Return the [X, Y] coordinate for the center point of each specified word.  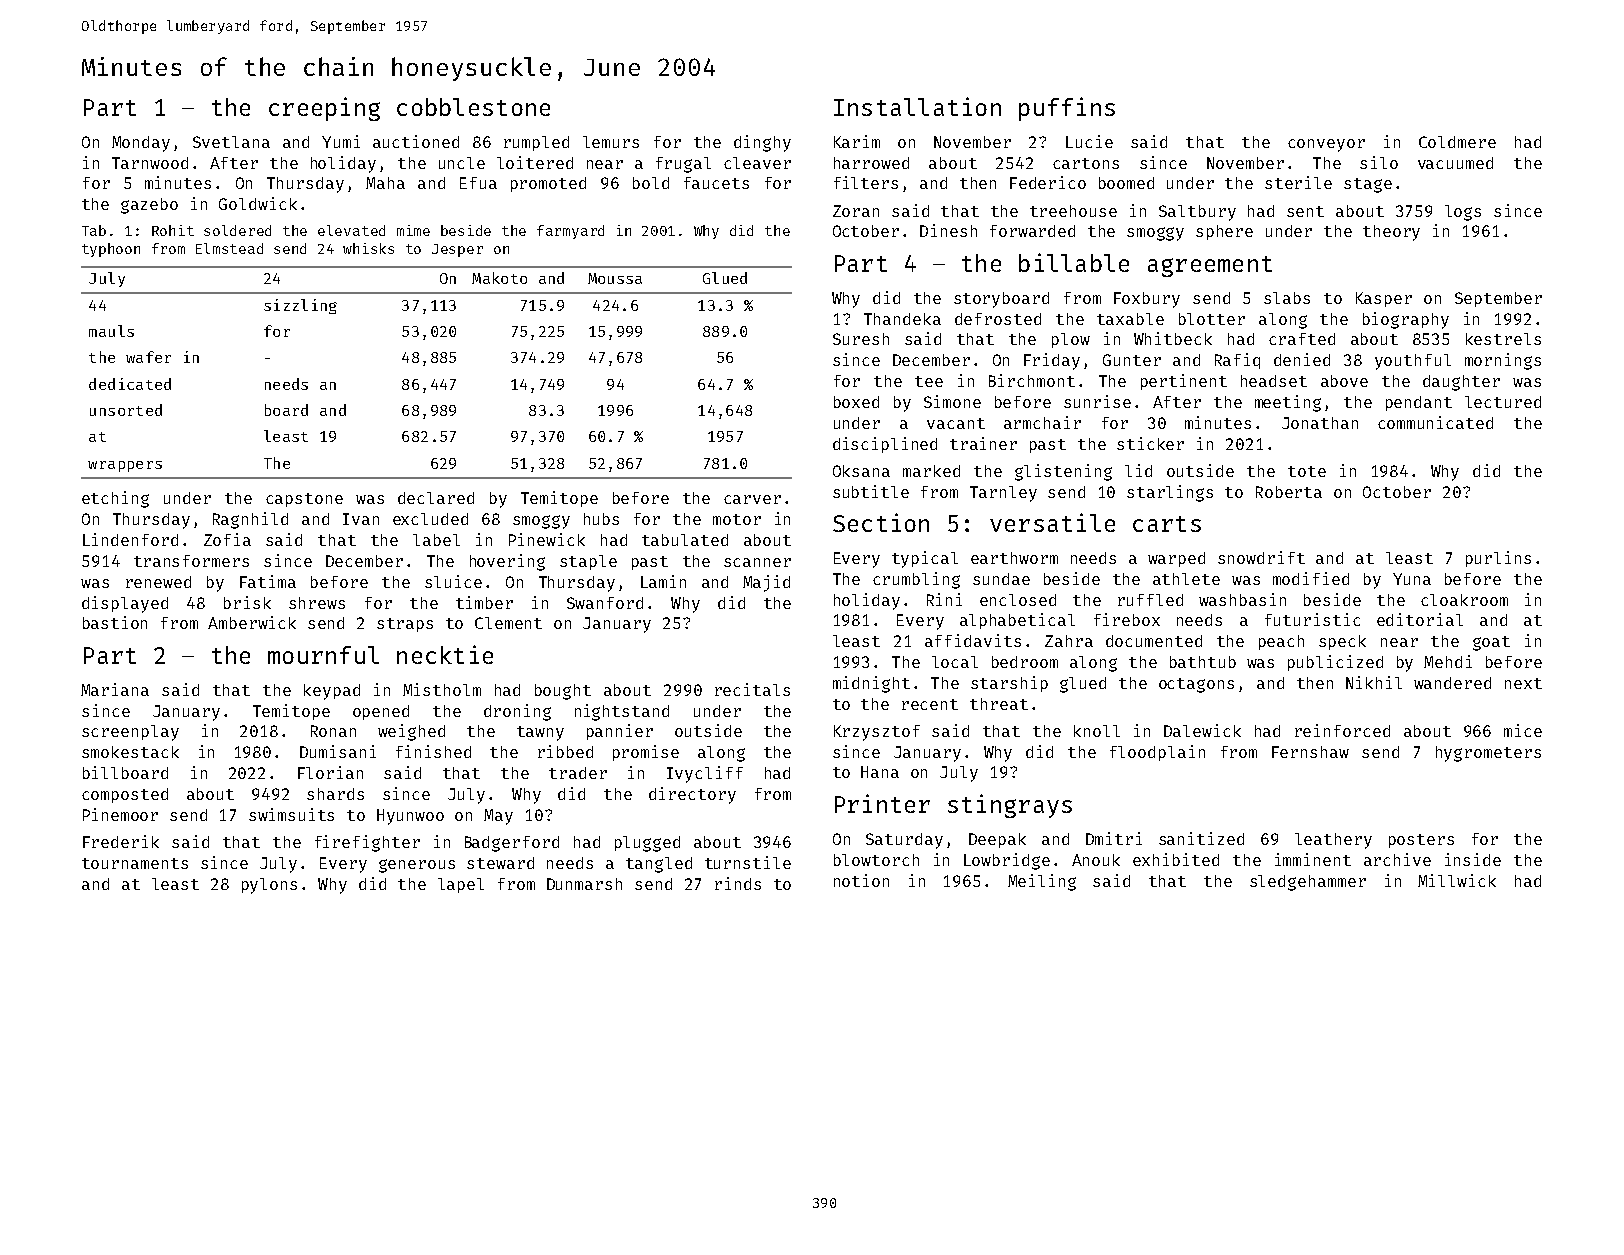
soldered [237, 230]
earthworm [1014, 558]
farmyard [570, 232]
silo [1379, 162]
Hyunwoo [410, 817]
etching [115, 499]
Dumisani [338, 751]
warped [1176, 559]
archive [1397, 859]
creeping [324, 109]
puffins [1067, 109]
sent [1305, 211]
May [498, 817]
